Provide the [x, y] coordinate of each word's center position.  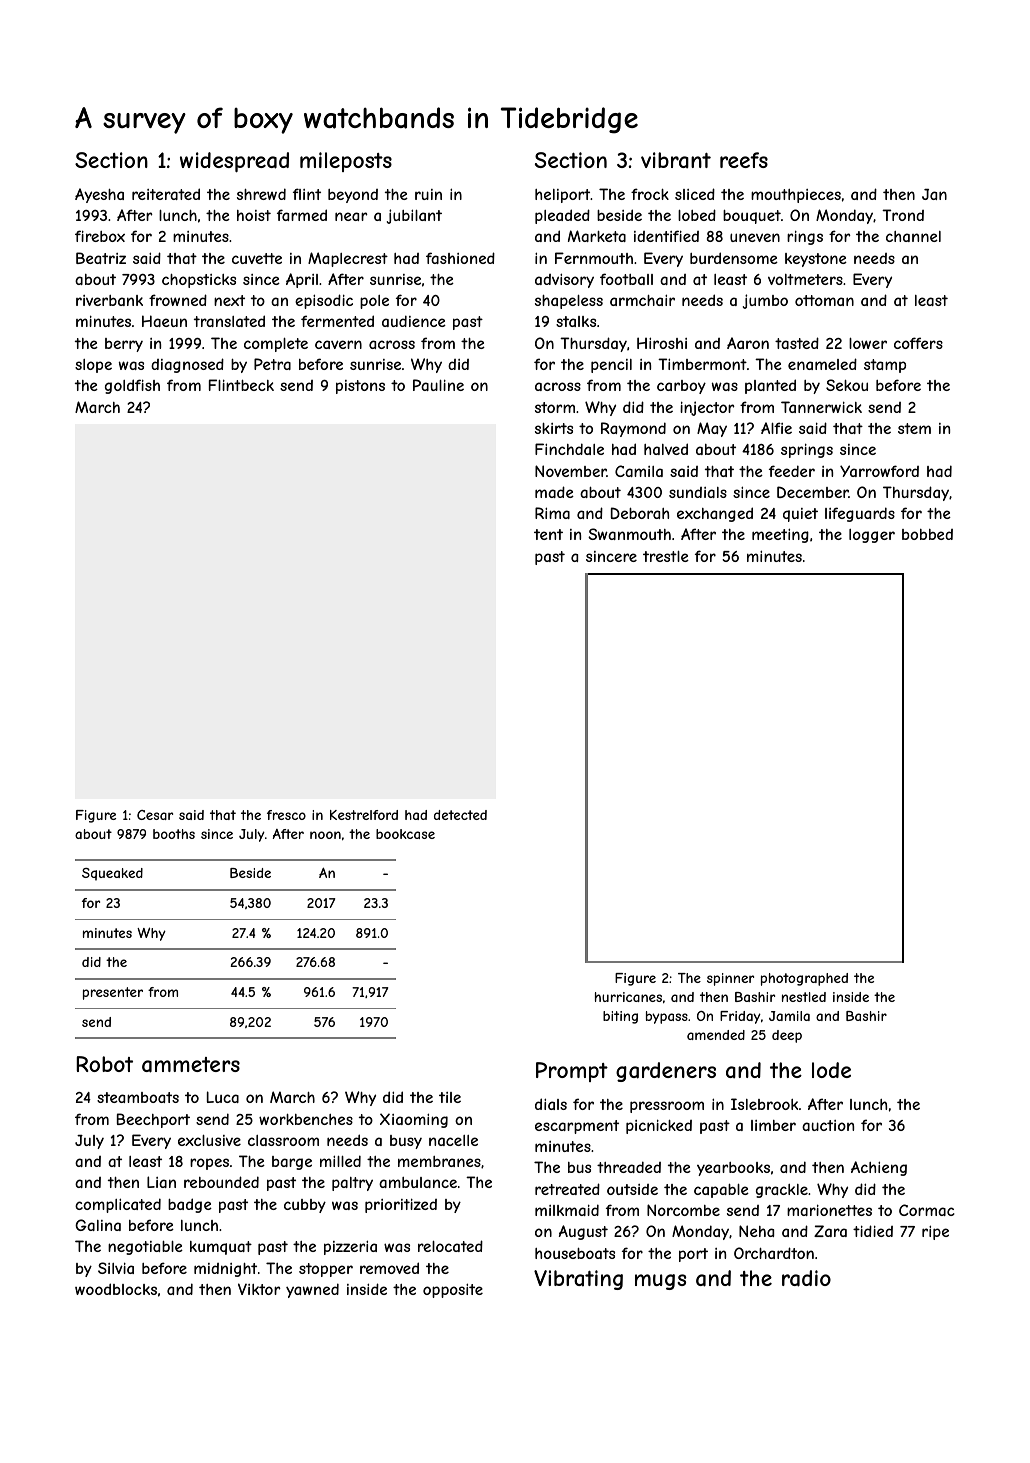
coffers [918, 343]
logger [872, 536]
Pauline [438, 385]
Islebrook [764, 1104]
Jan [934, 194]
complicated [118, 1205]
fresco [286, 815]
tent [548, 534]
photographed [804, 979]
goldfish [132, 386]
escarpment [577, 1127]
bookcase [405, 834]
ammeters [191, 1065]
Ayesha [99, 195]
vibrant [676, 160]
